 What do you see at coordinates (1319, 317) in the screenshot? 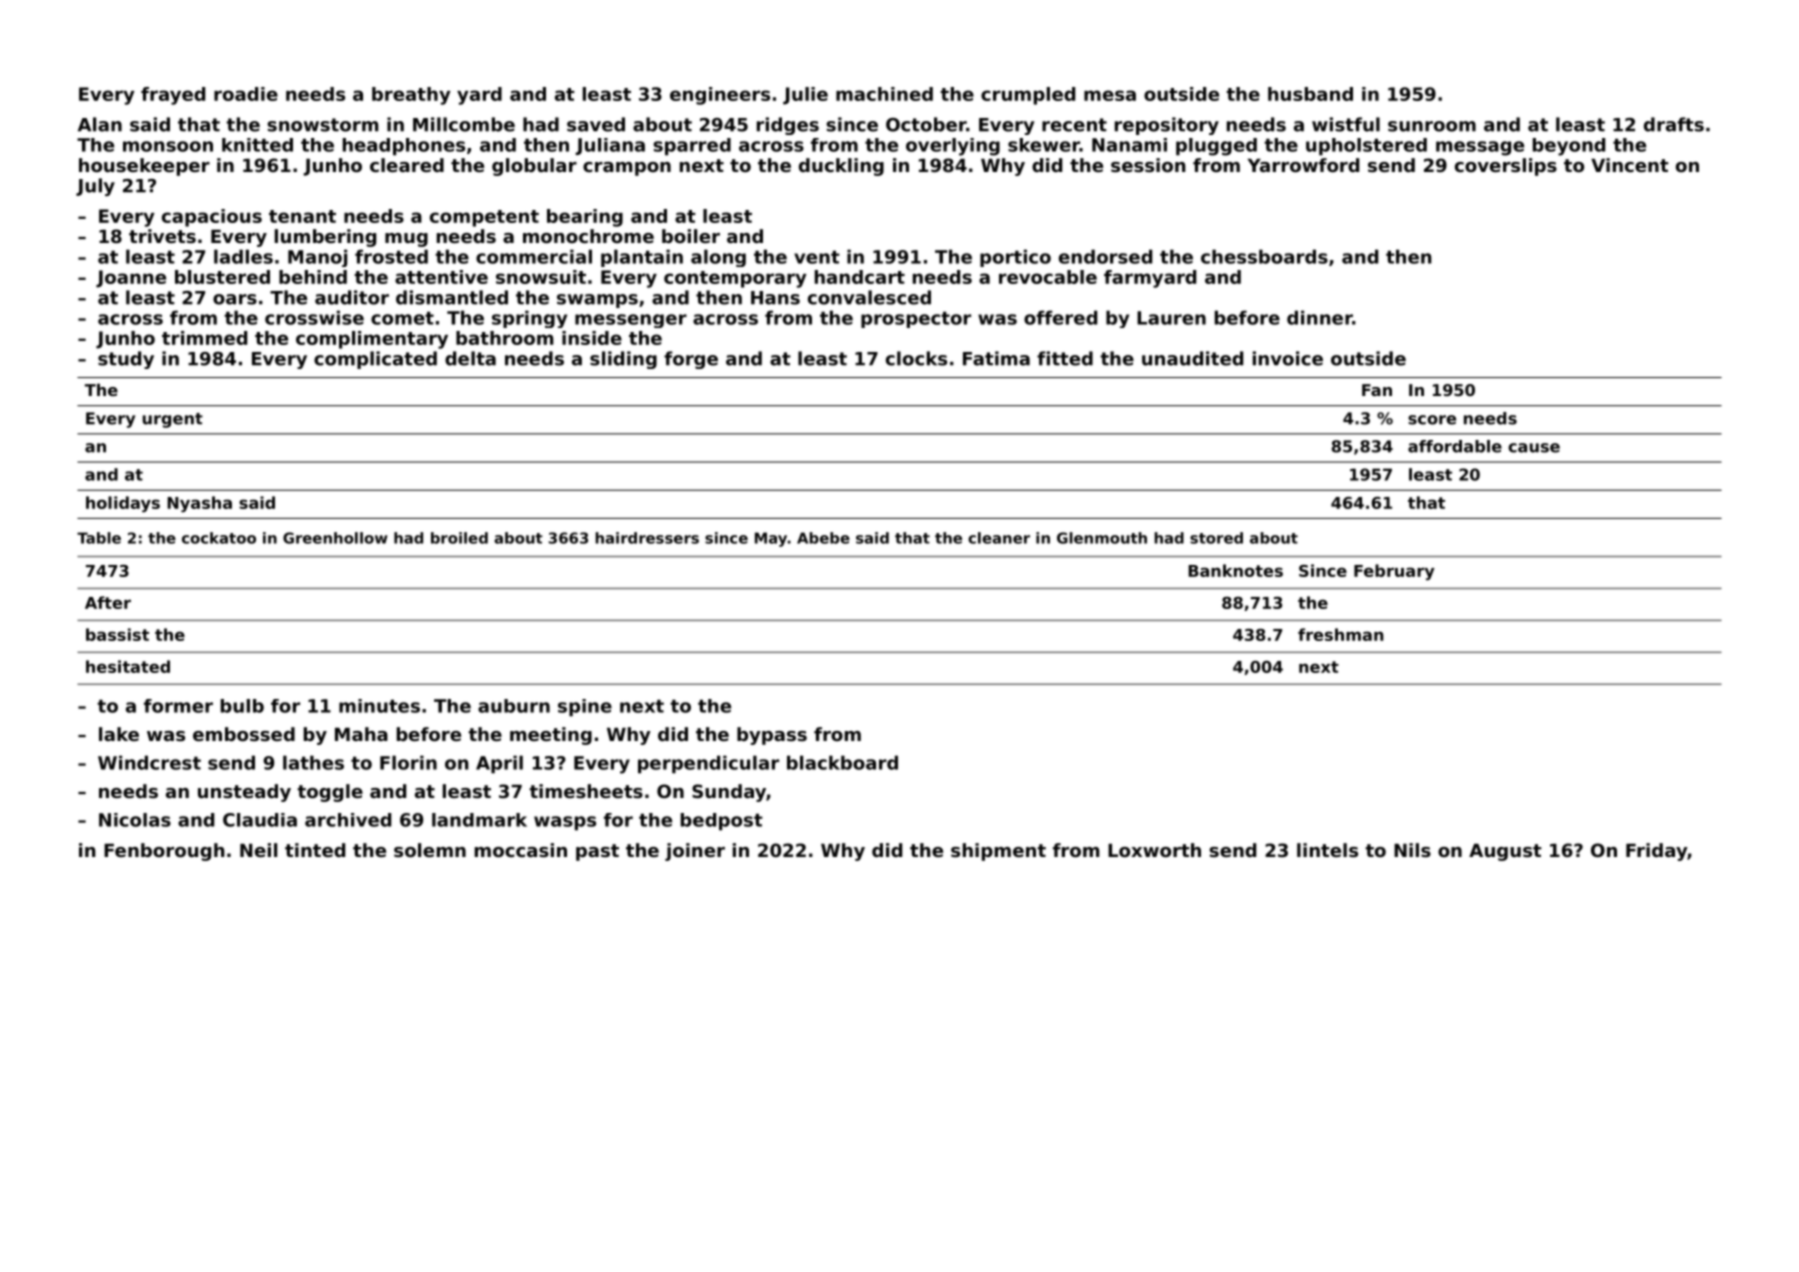
I see `dinner` at bounding box center [1319, 317].
